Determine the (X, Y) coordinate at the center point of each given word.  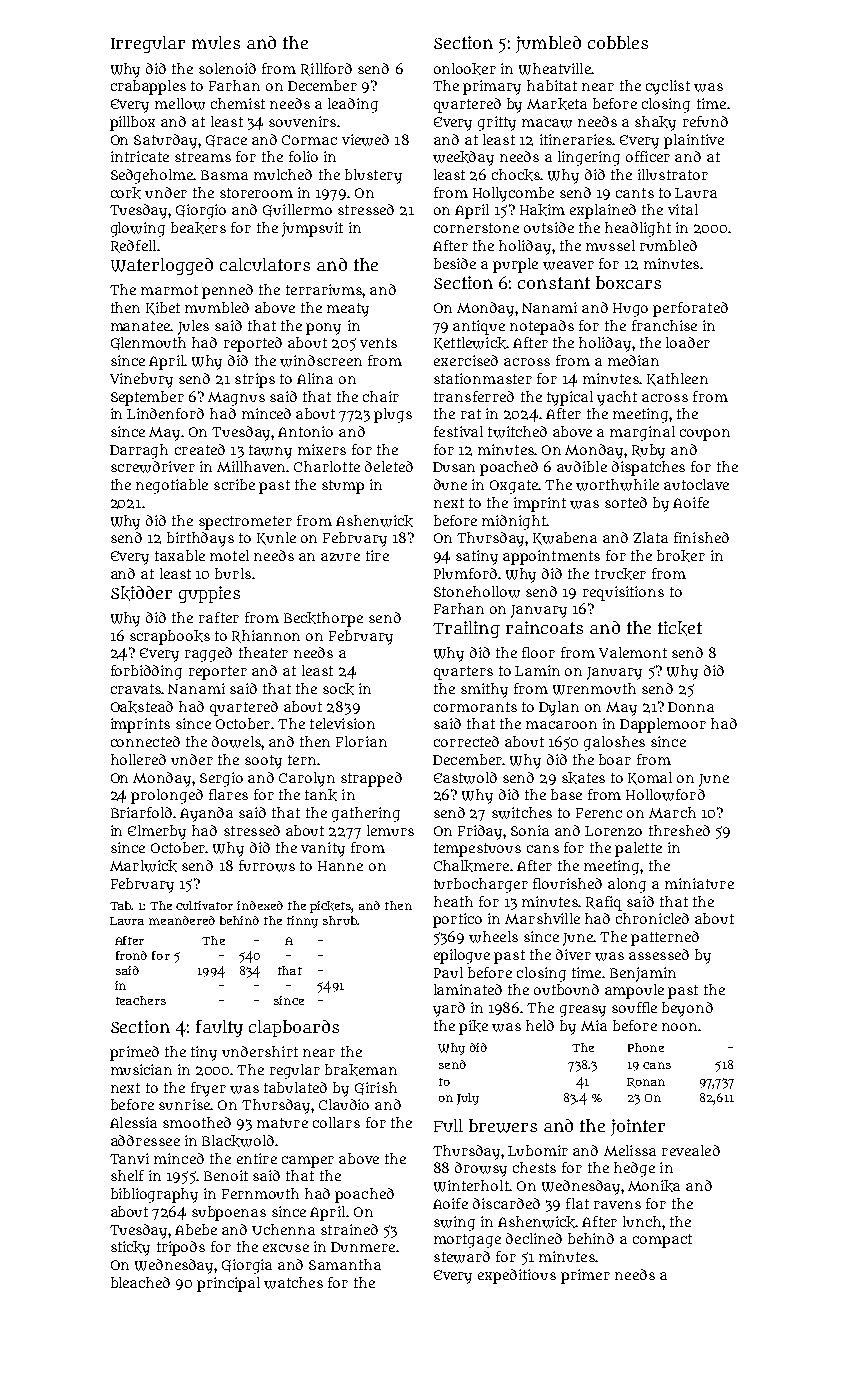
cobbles (618, 42)
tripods (181, 1248)
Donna (691, 707)
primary (492, 87)
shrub (340, 920)
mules (216, 42)
